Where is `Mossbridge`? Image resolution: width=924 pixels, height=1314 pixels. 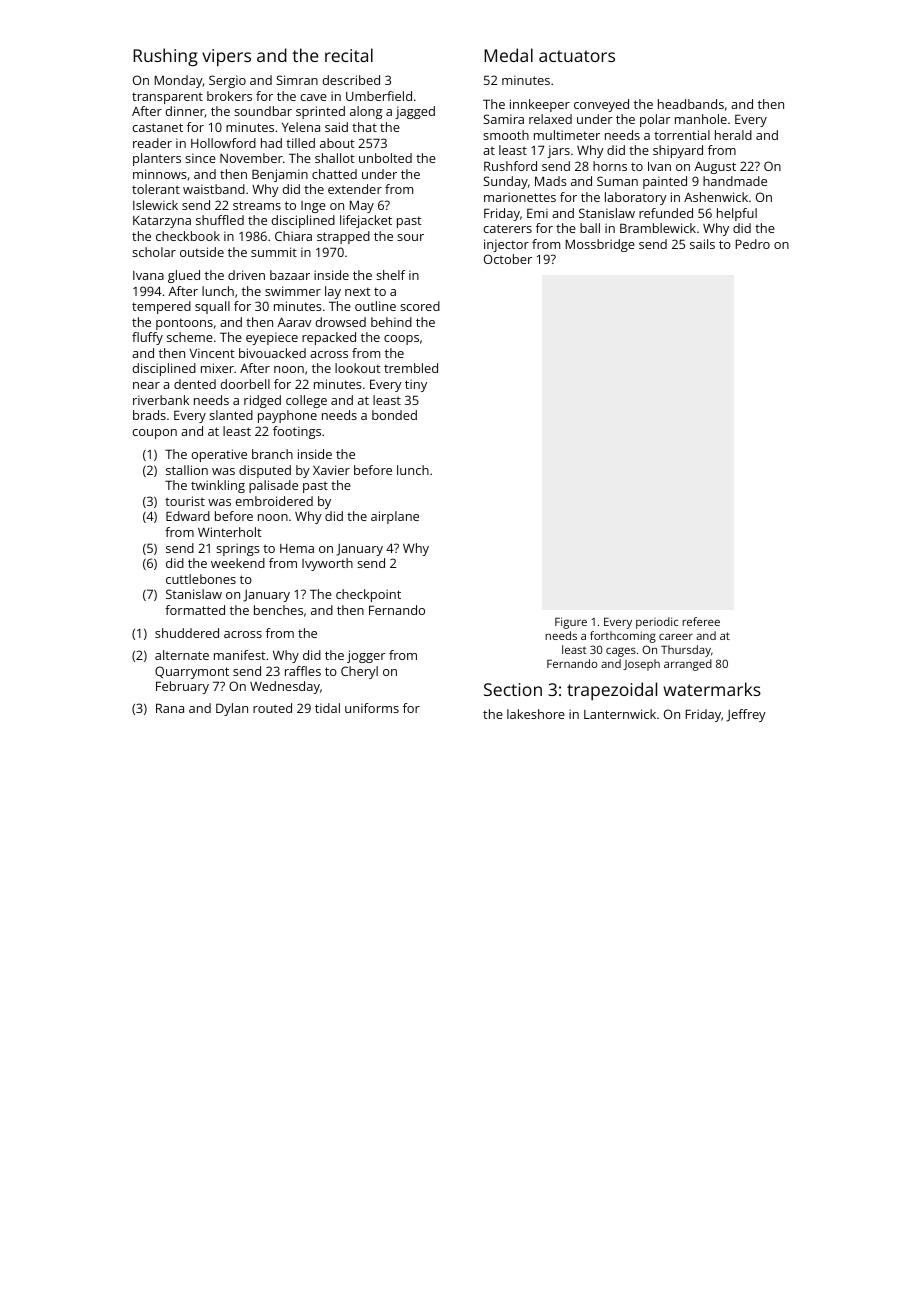 Mossbridge is located at coordinates (600, 245).
